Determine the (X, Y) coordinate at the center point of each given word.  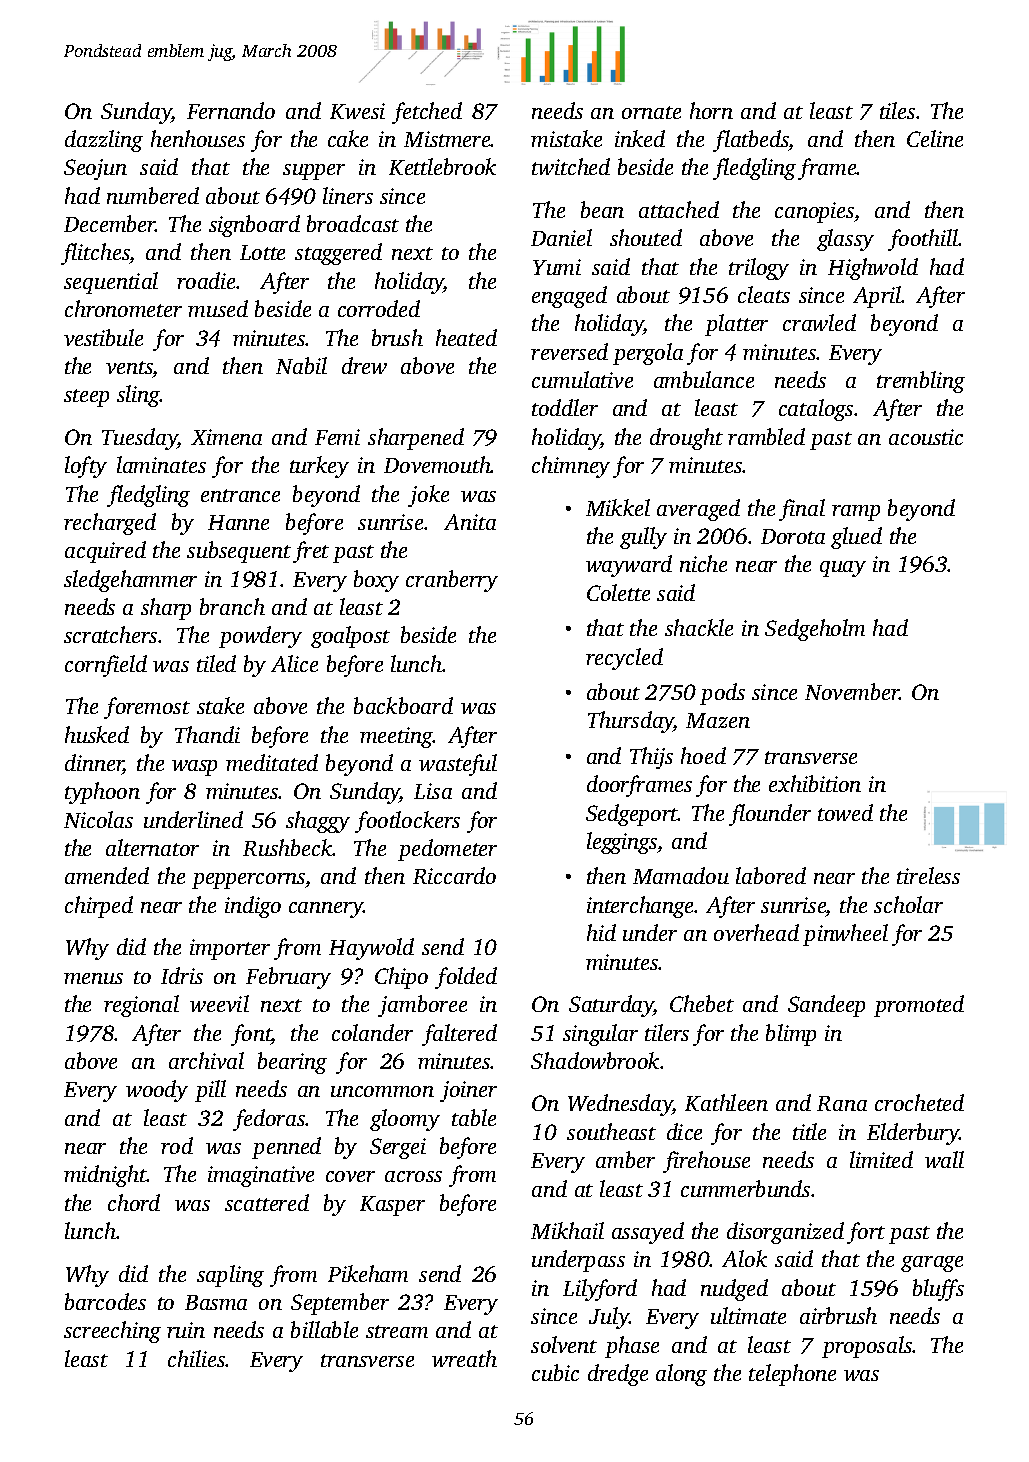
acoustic (926, 437)
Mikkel (618, 507)
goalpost (350, 637)
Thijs (651, 758)
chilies (197, 1358)
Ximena (226, 437)
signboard (254, 226)
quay (843, 569)
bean (602, 209)
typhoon (102, 793)
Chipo (401, 978)
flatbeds (751, 141)
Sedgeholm (815, 630)
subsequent (239, 552)
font (251, 1035)
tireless (928, 875)
